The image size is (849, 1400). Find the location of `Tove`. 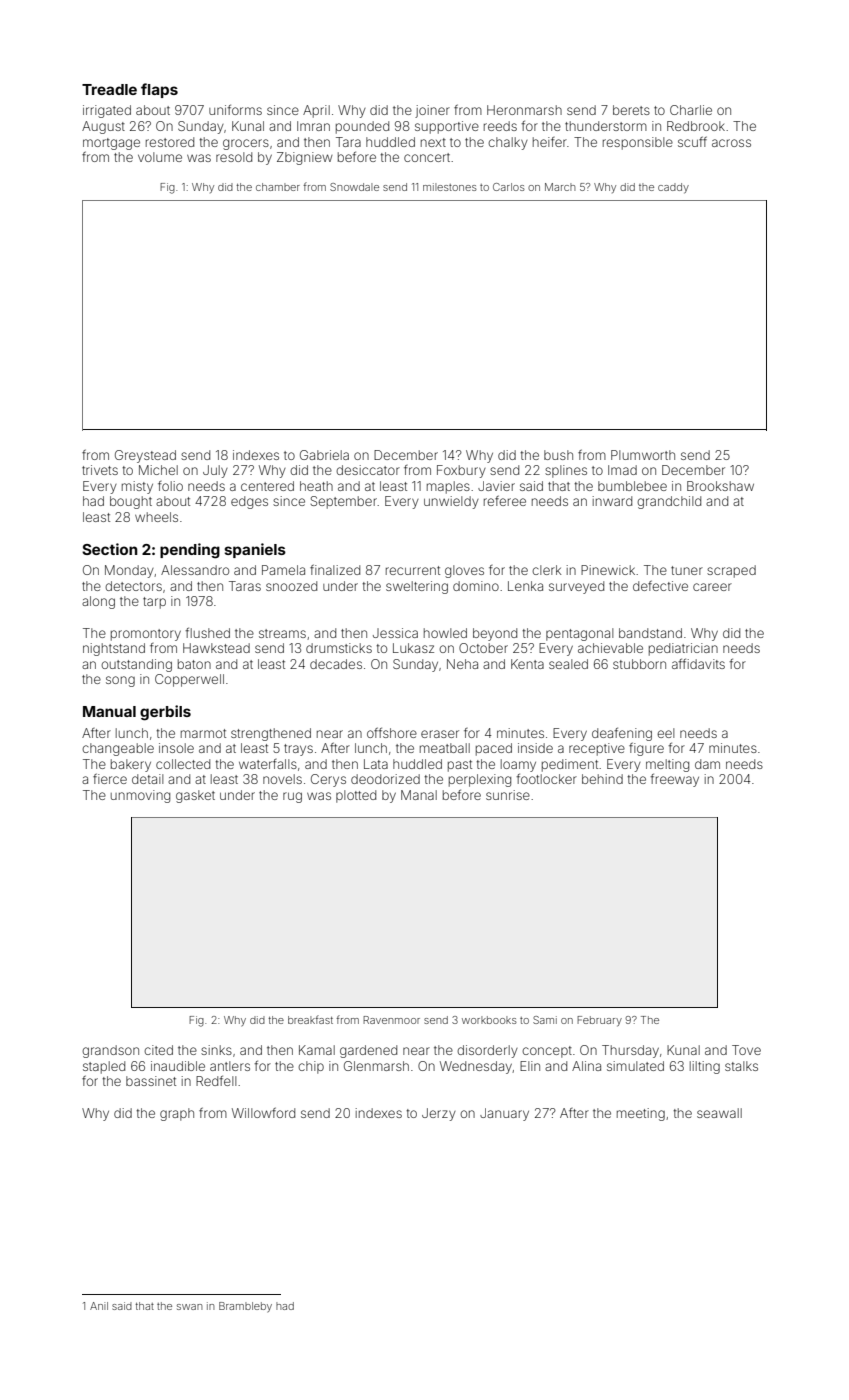

Tove is located at coordinates (746, 1050).
